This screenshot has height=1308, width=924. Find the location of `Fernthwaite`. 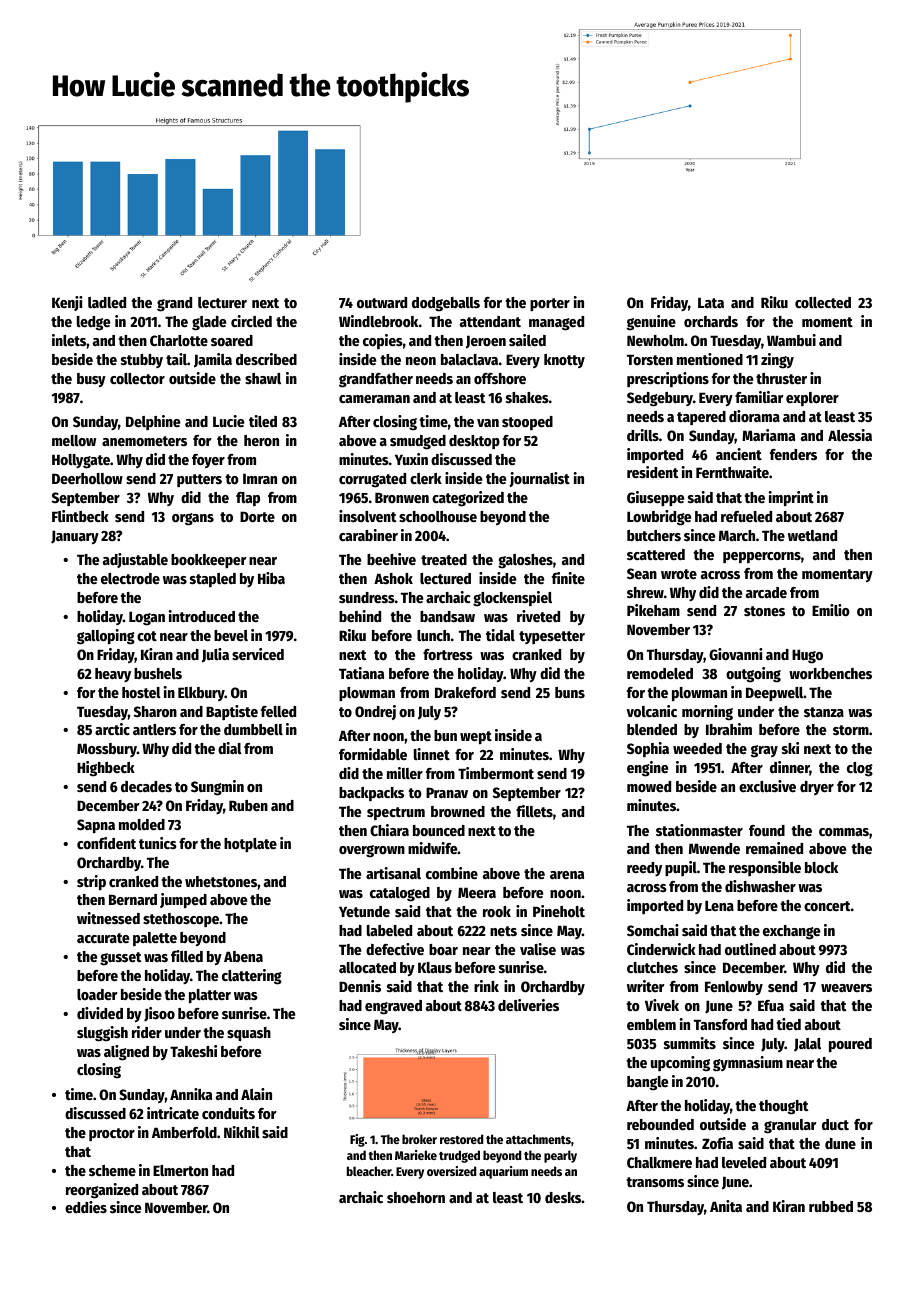

Fernthwaite is located at coordinates (732, 472).
